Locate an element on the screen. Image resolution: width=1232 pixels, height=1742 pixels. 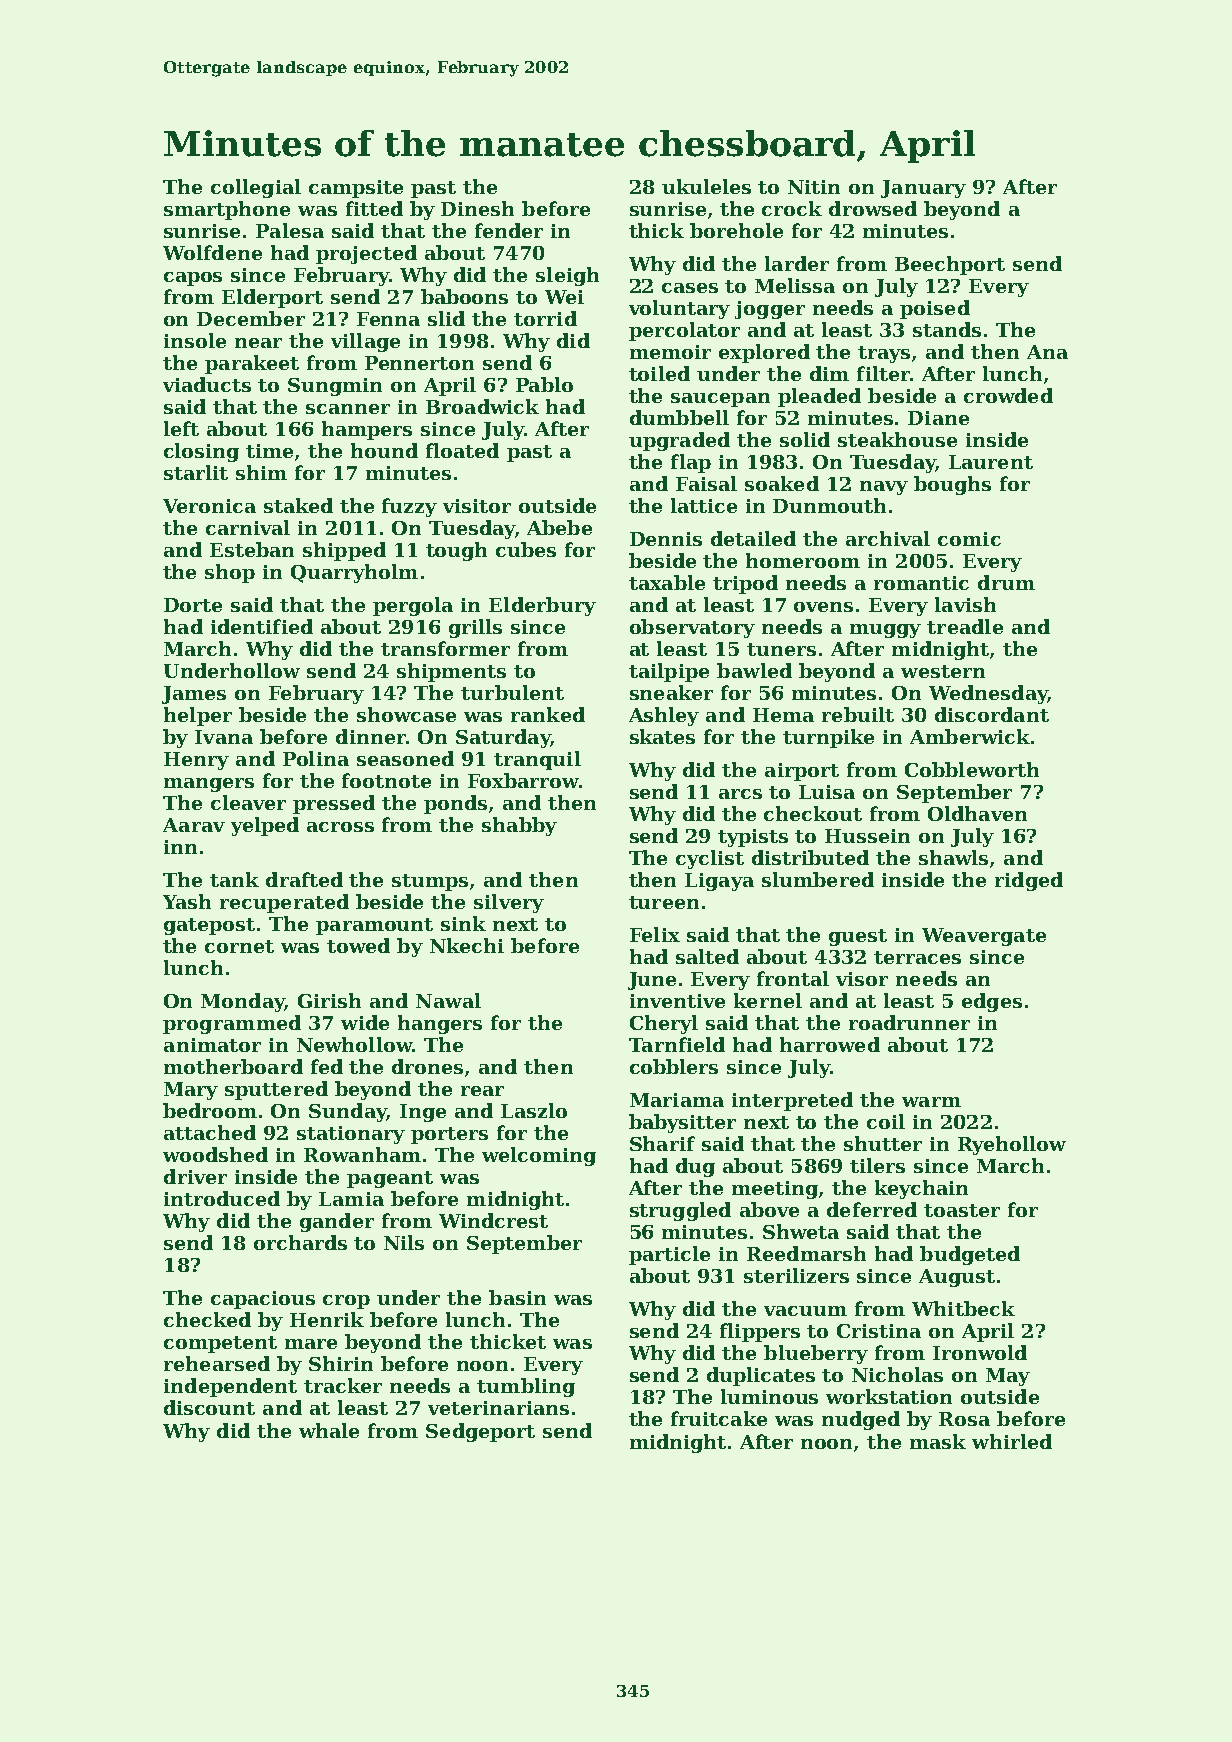
typists is located at coordinates (753, 838).
